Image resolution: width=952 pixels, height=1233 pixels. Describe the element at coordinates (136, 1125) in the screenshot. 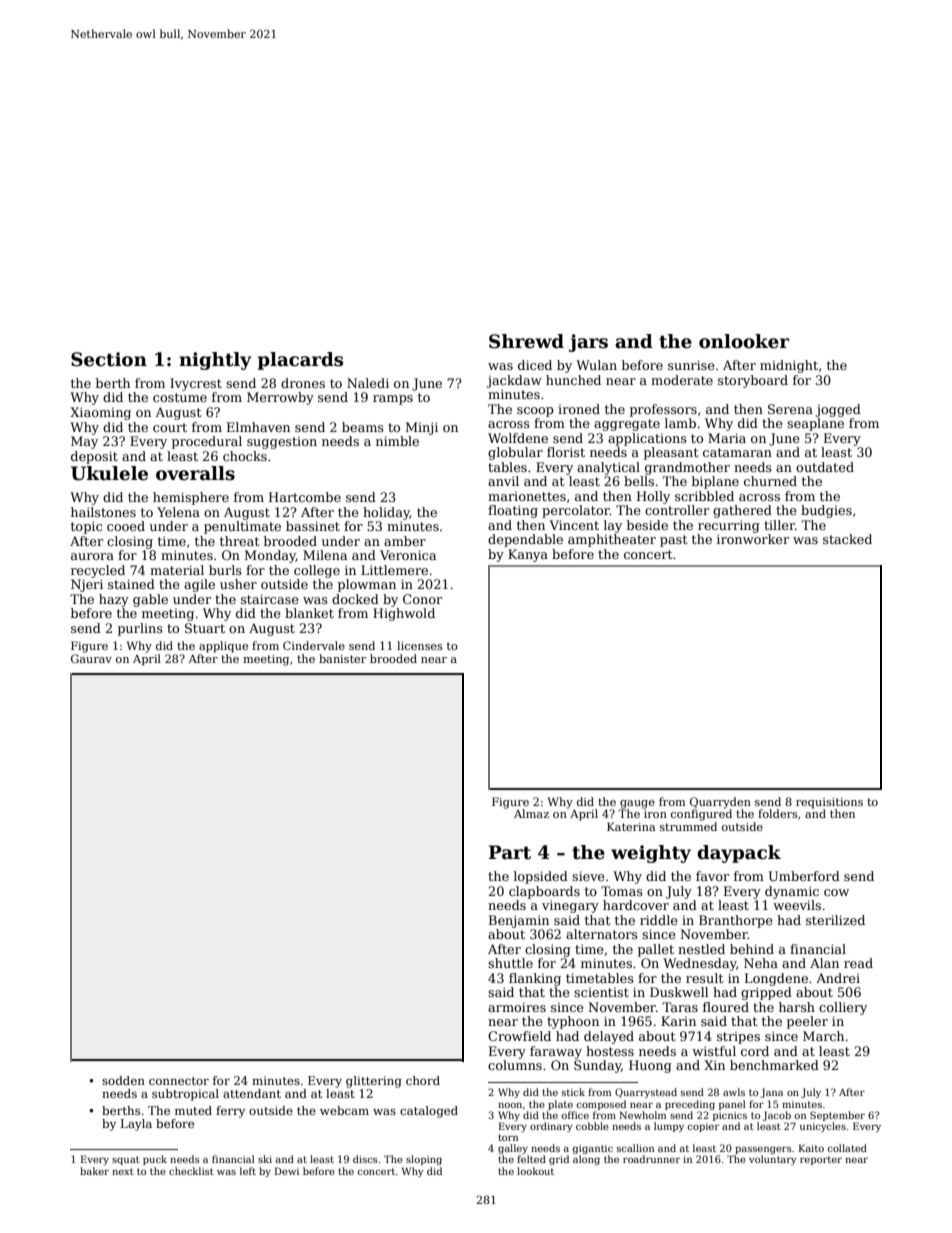

I see `Layla` at that location.
